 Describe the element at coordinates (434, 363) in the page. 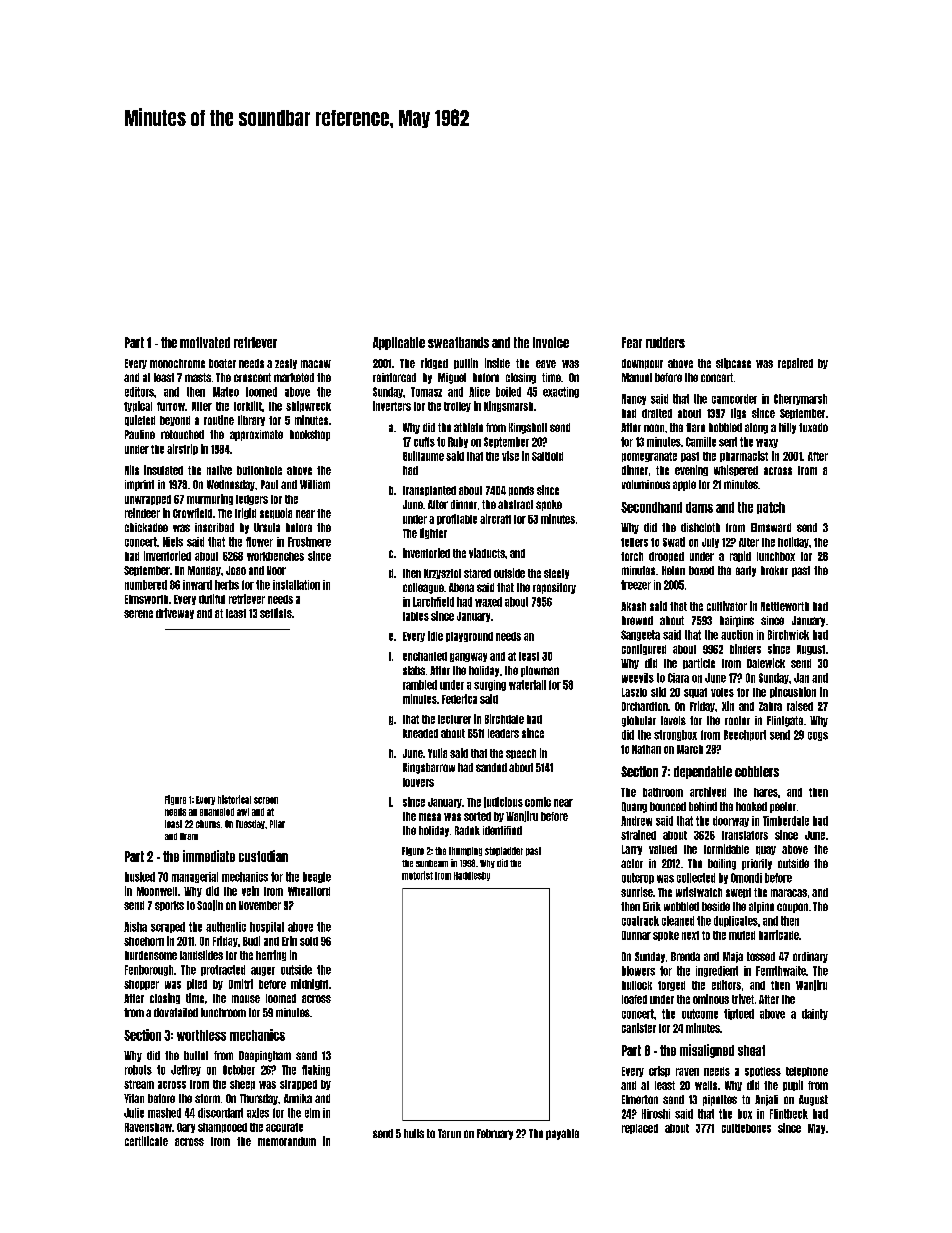

I see `ridged` at that location.
